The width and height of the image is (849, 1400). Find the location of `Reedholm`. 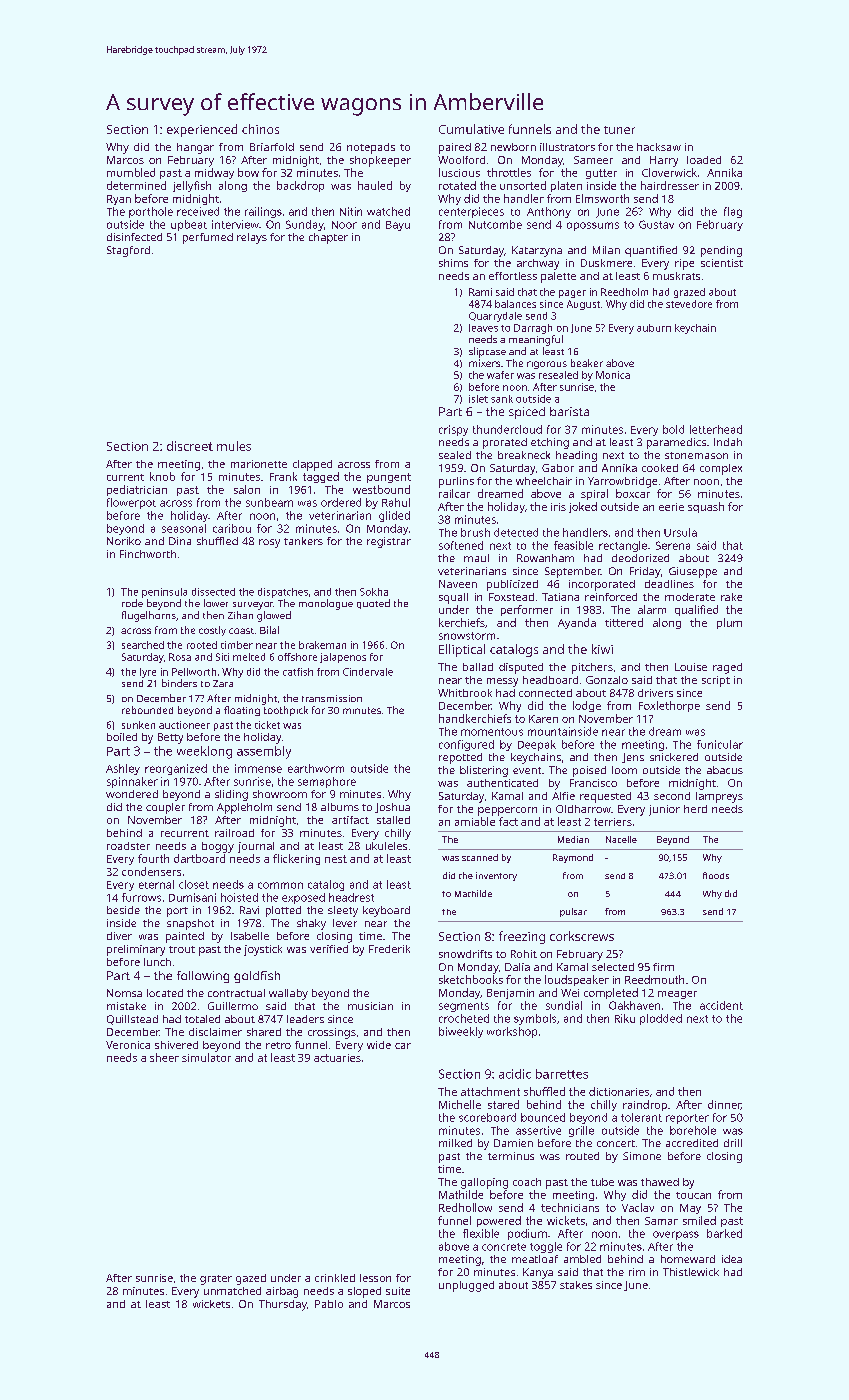

Reedholm is located at coordinates (624, 292).
